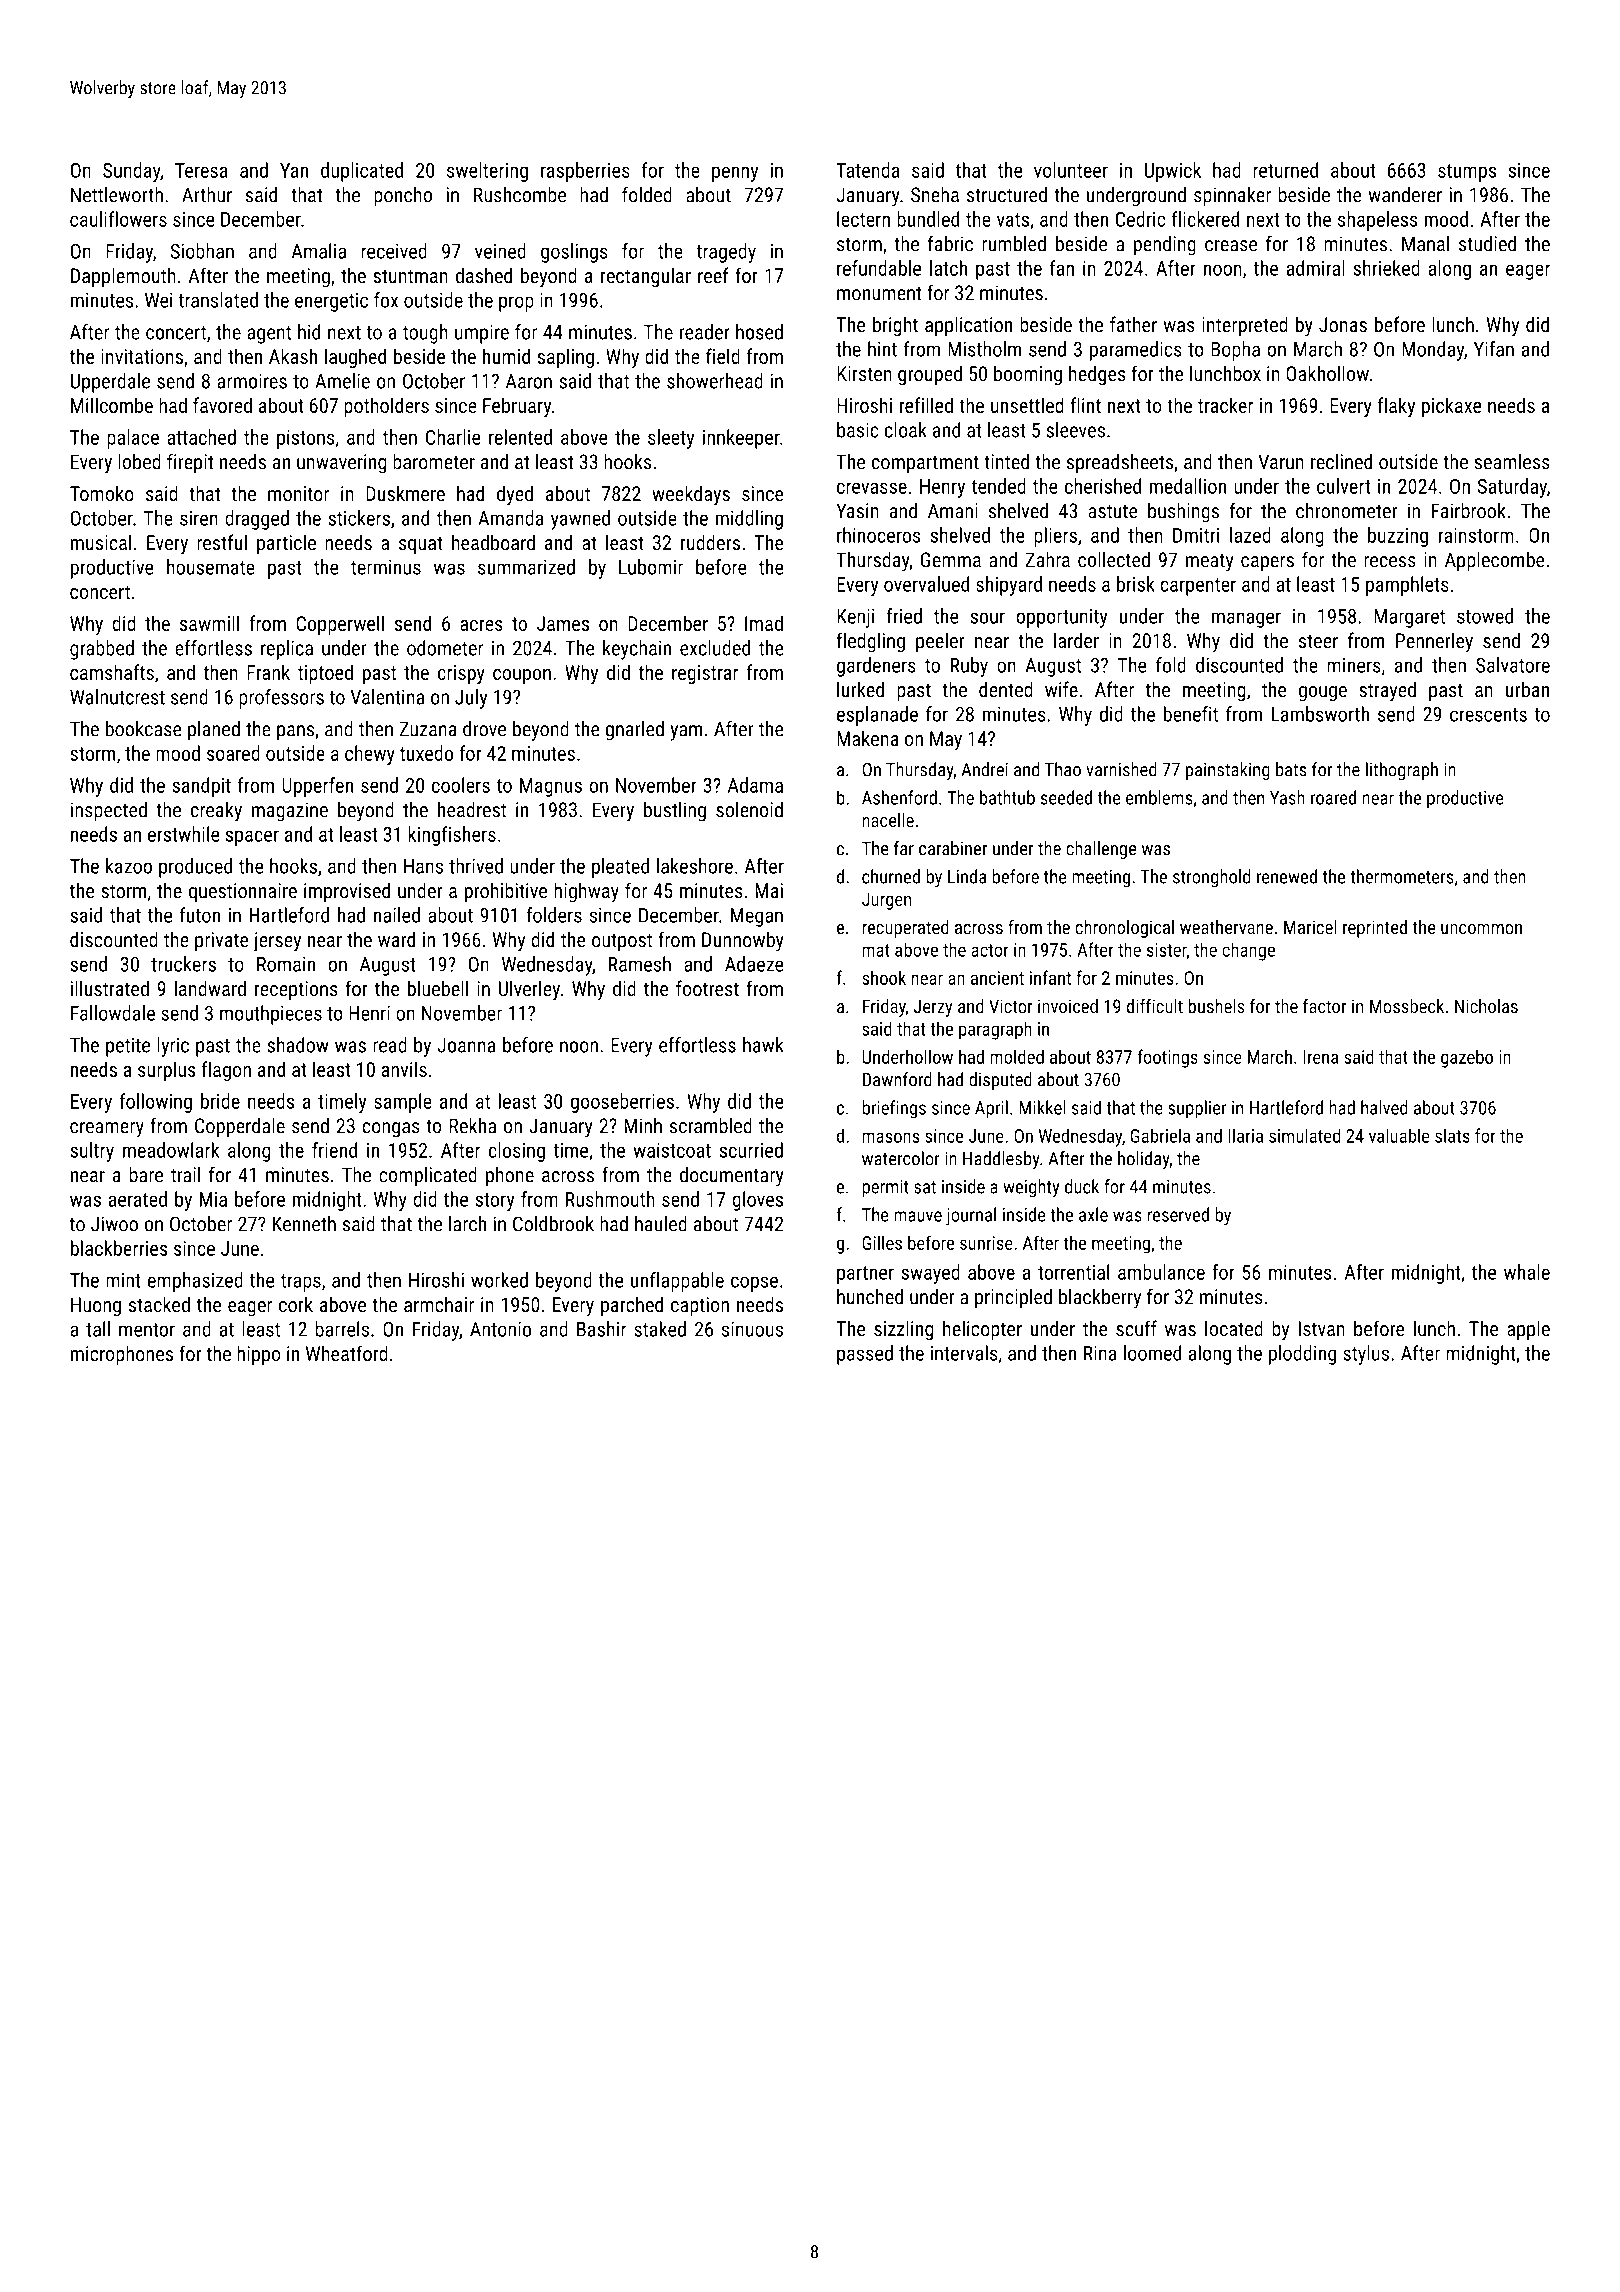 The image size is (1620, 2292). What do you see at coordinates (1390, 562) in the page?
I see `recess` at bounding box center [1390, 562].
